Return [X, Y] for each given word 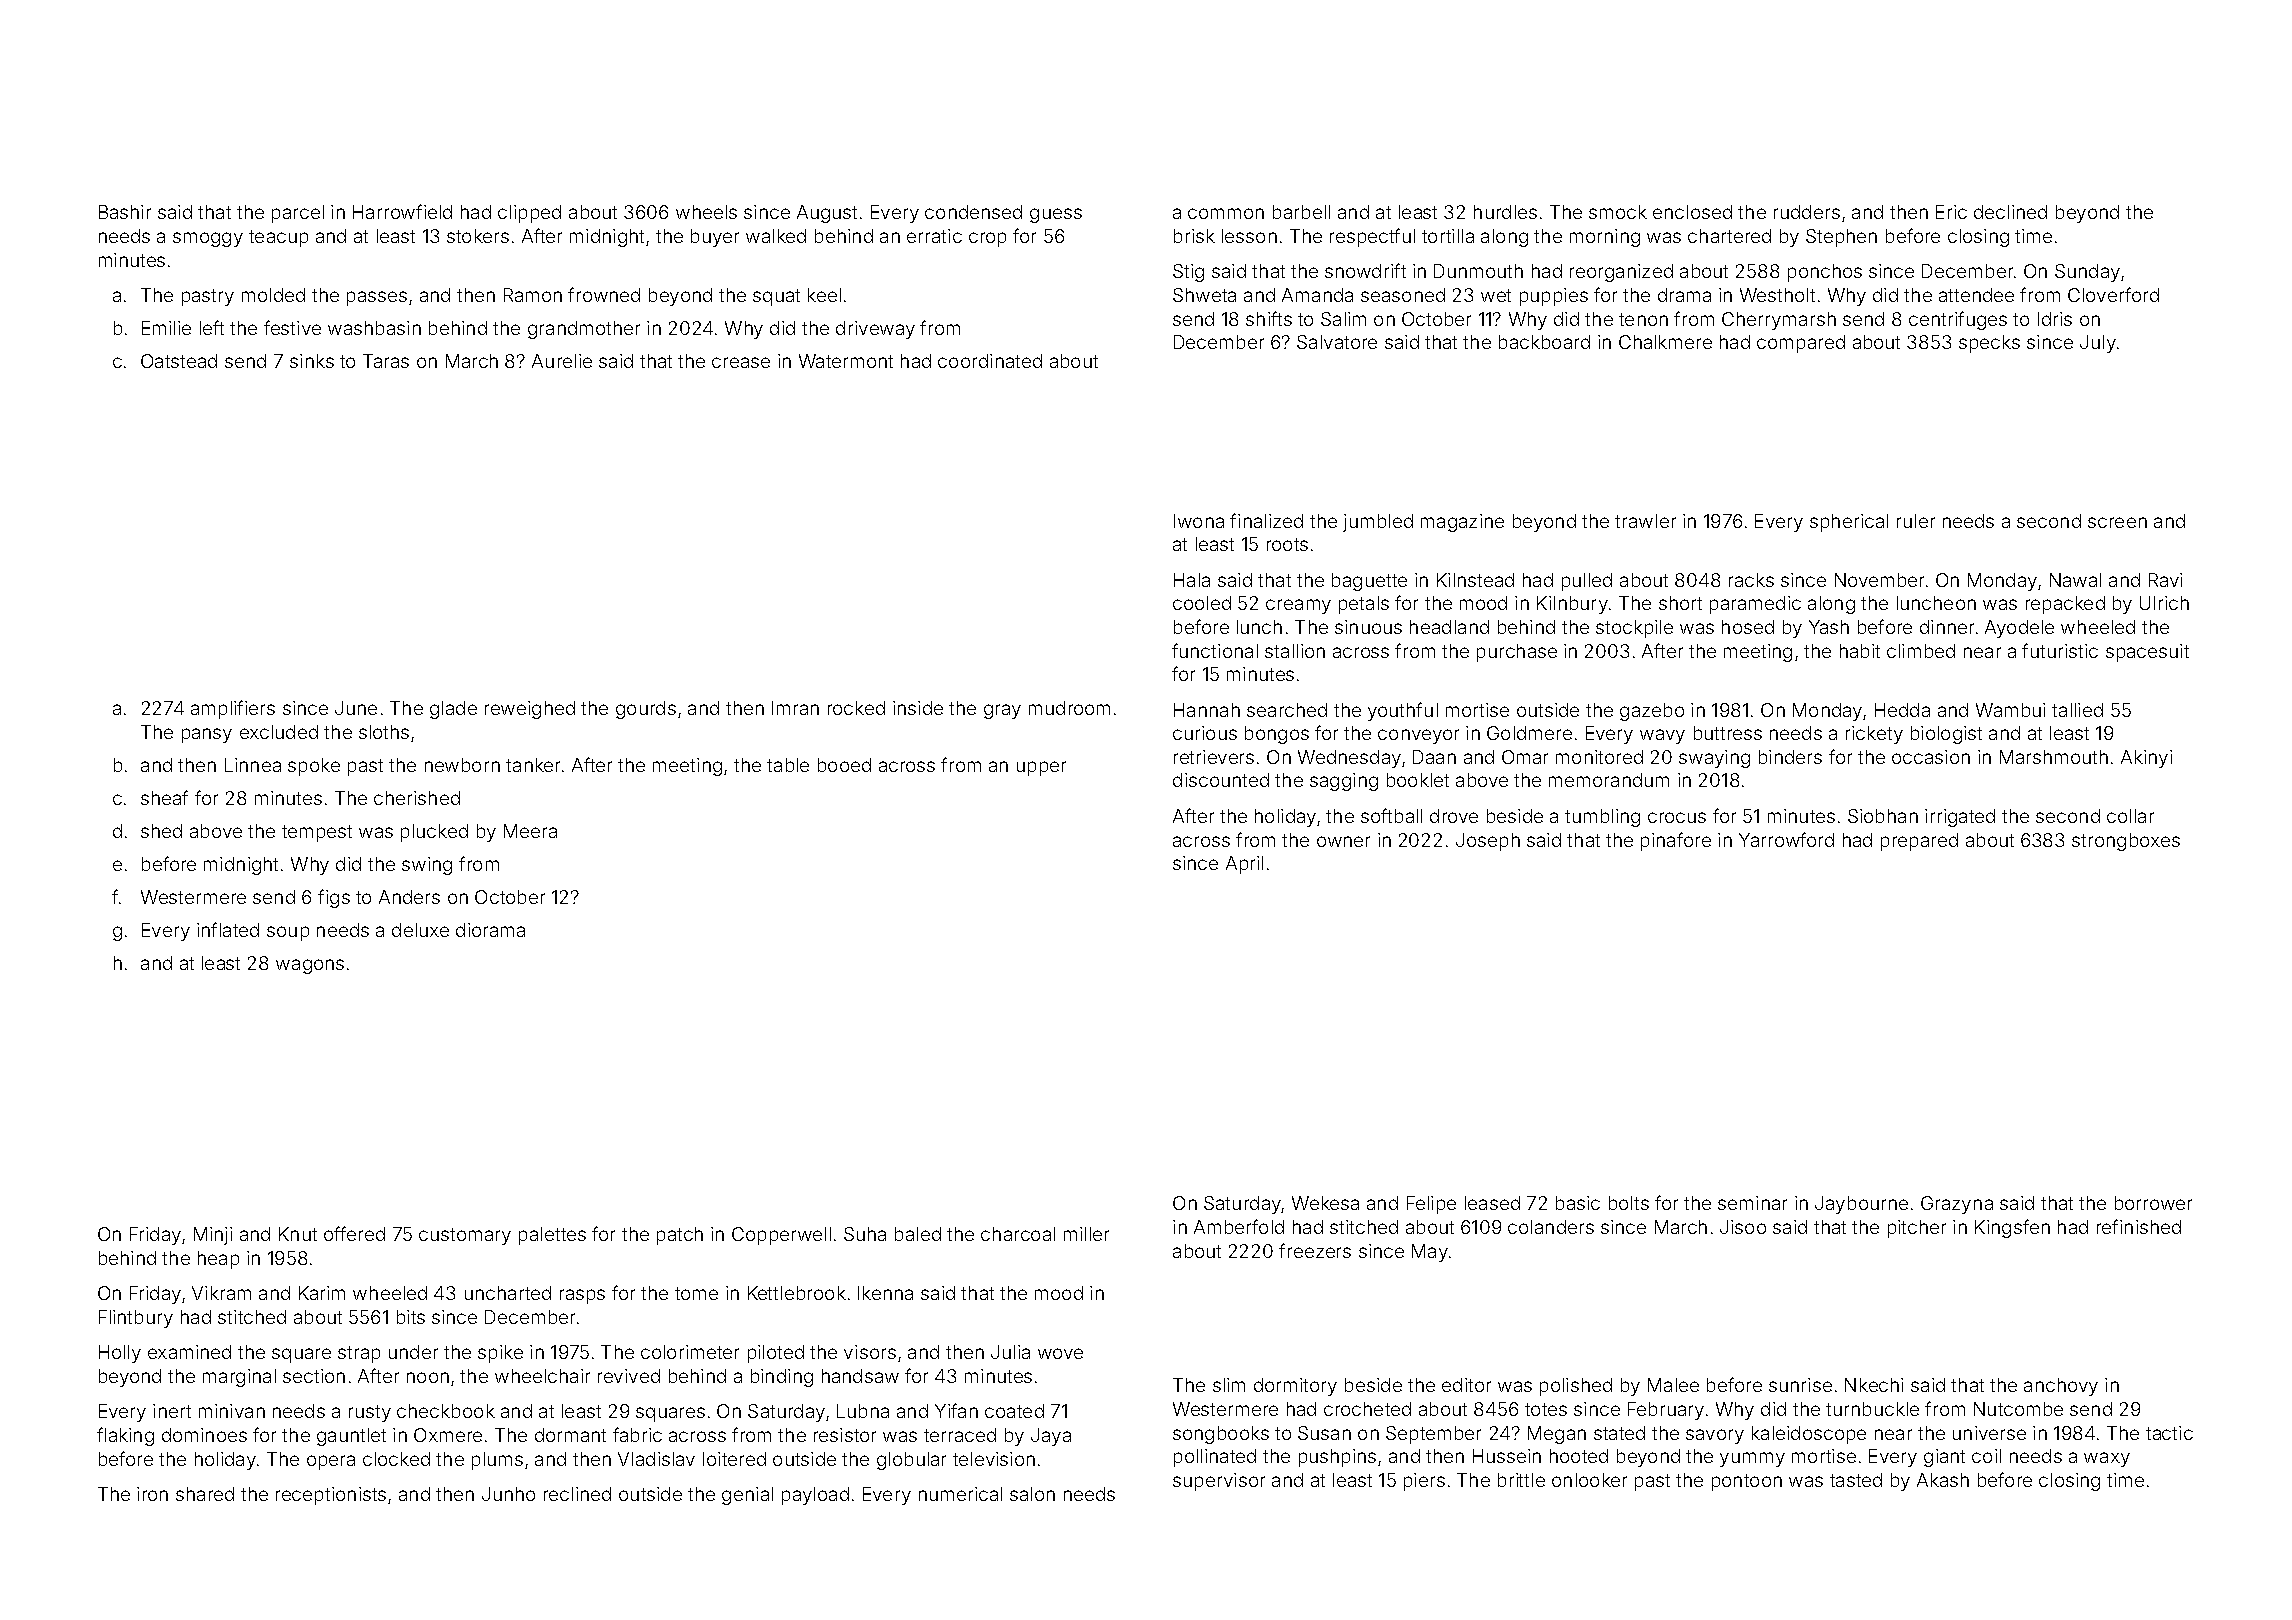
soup [288, 933]
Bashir [125, 212]
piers [1424, 1482]
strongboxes [2126, 842]
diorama [490, 930]
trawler [1645, 521]
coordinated [990, 361]
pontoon [1747, 1482]
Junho [508, 1494]
